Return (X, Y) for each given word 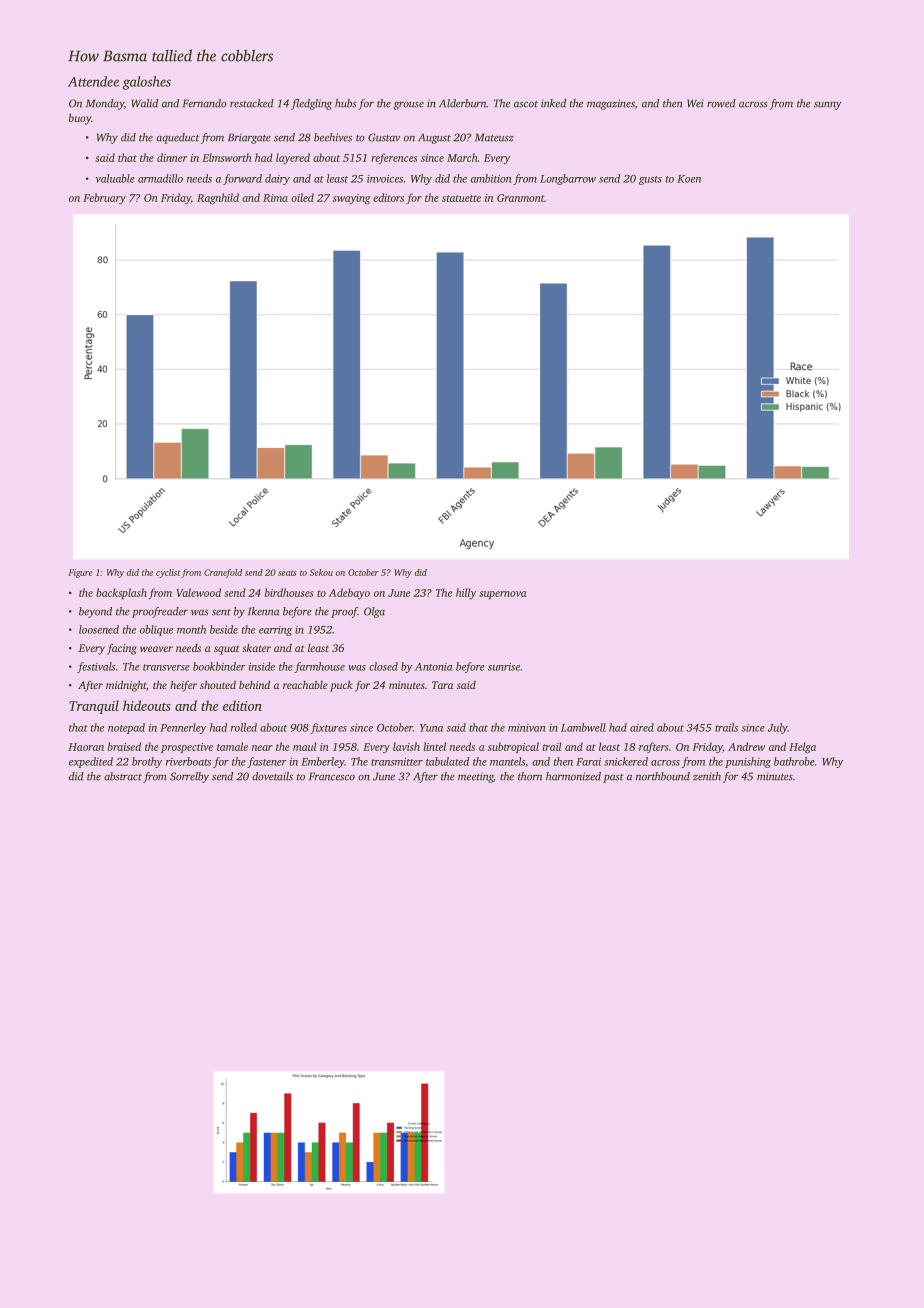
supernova (503, 595)
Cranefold (223, 573)
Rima (275, 198)
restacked (252, 103)
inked (553, 103)
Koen (689, 179)
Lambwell (583, 727)
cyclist (168, 573)
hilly (466, 594)
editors (388, 197)
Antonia (433, 667)
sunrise (504, 667)
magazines (611, 104)
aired (642, 727)
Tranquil (94, 707)
